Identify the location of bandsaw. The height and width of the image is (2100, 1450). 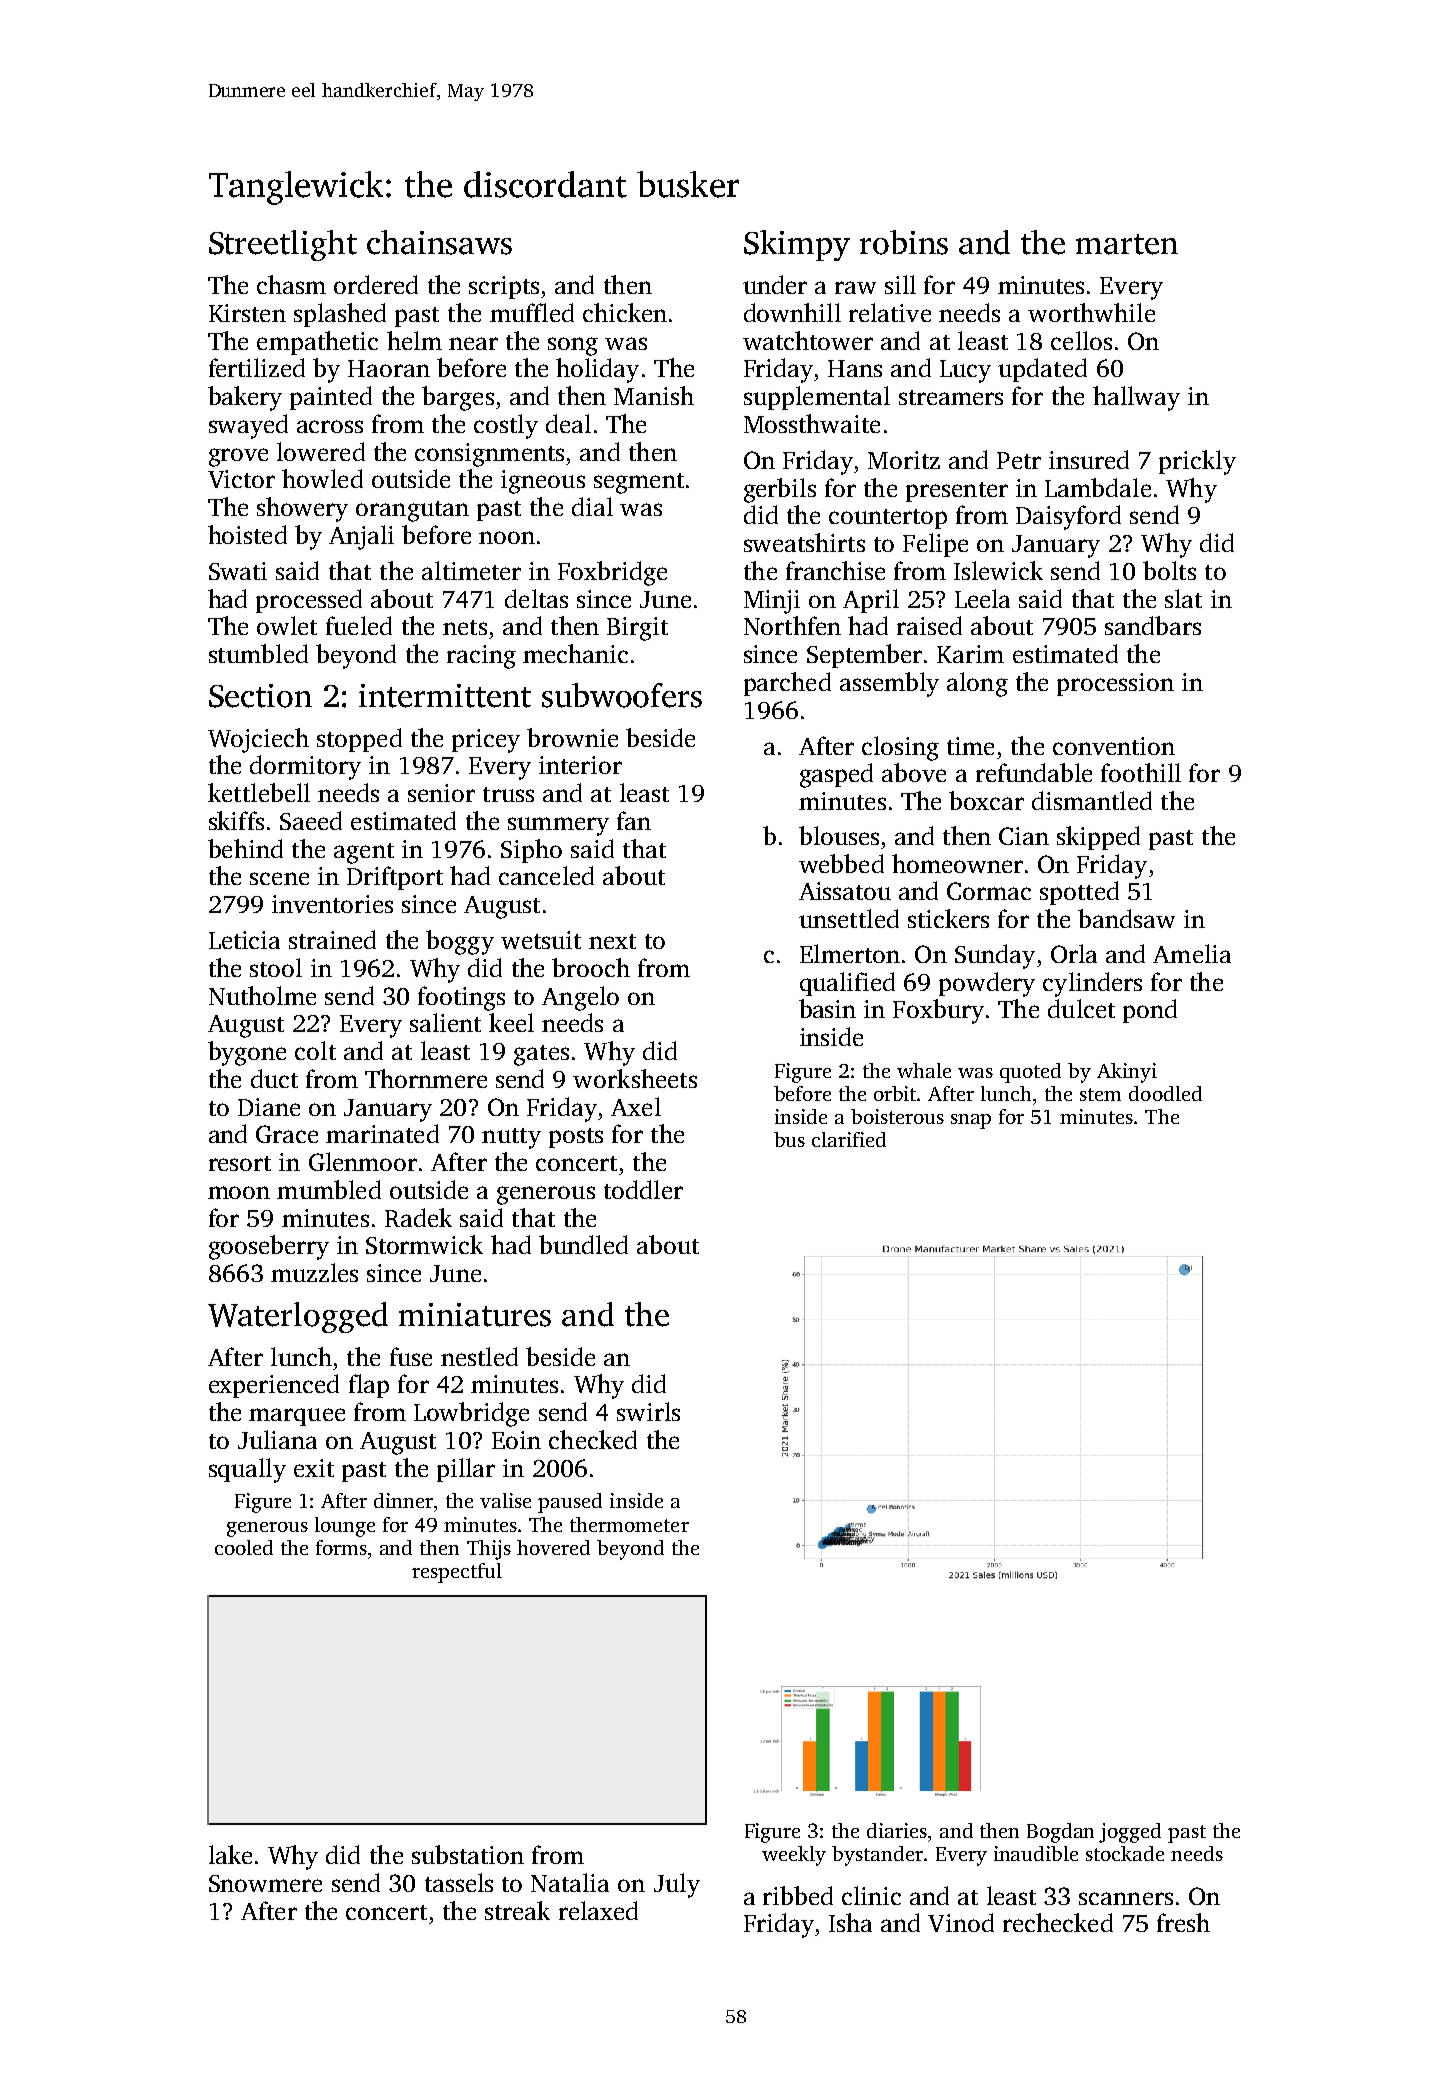
(1126, 918).
